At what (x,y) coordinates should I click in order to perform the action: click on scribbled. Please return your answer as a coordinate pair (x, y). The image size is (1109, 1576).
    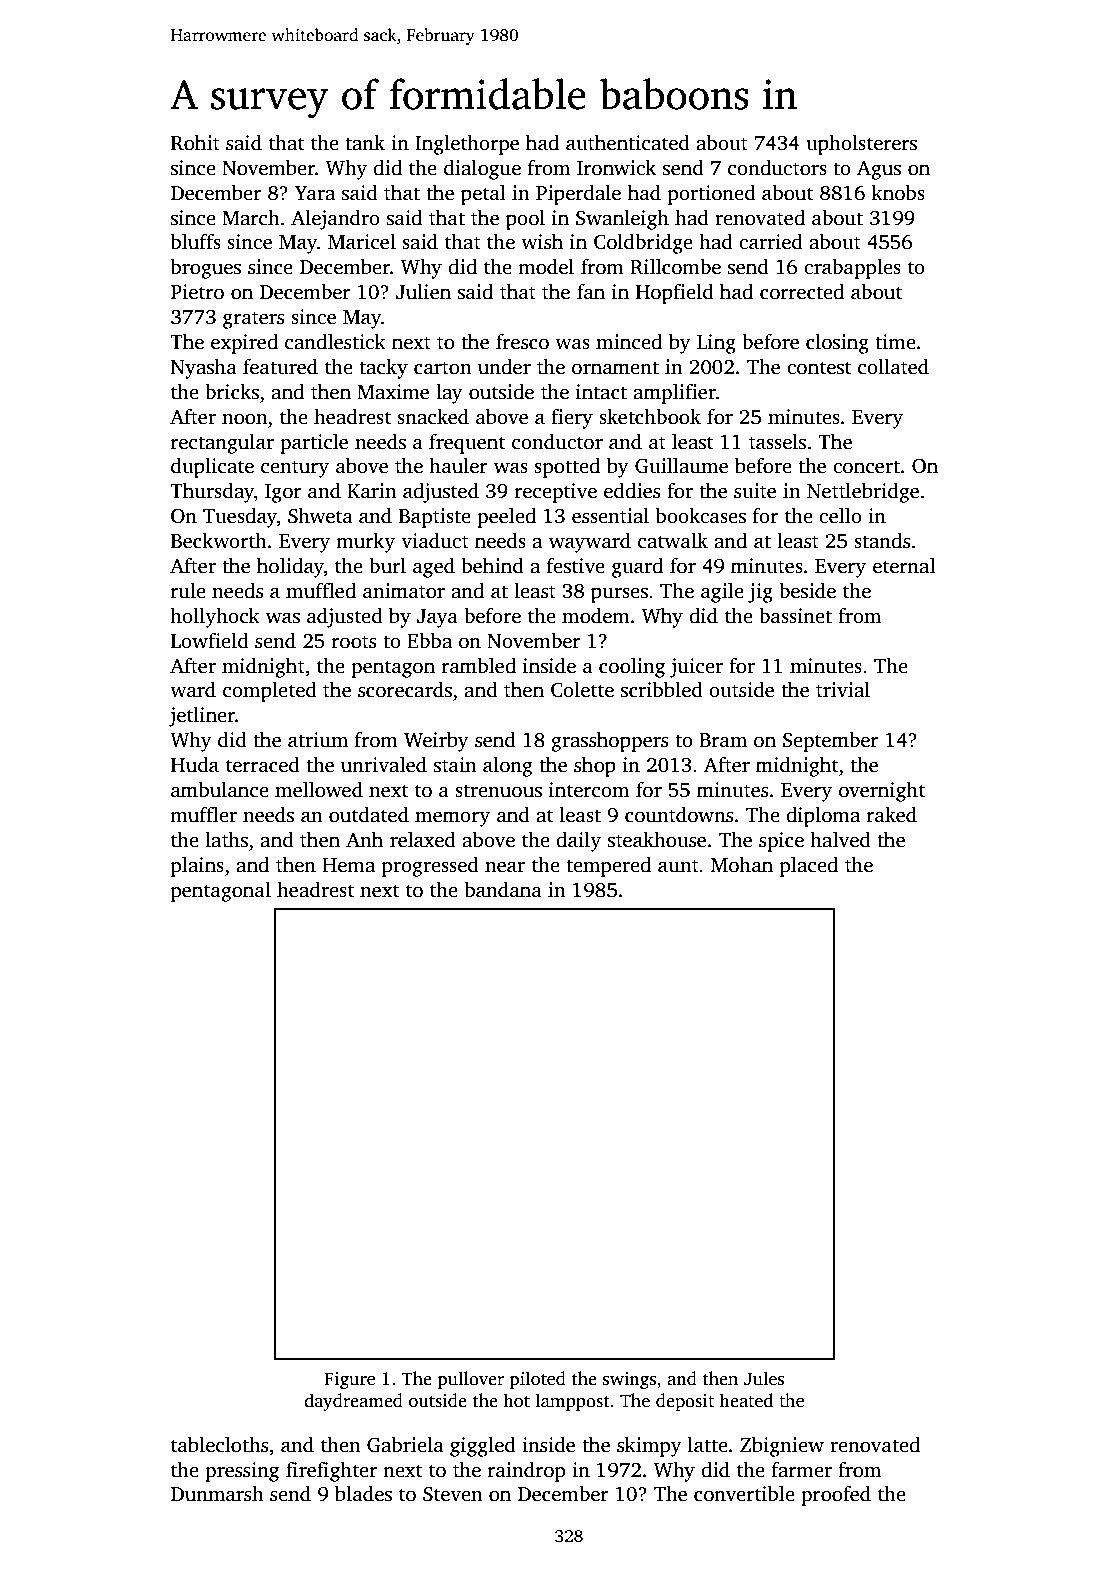
    Looking at the image, I should click on (662, 690).
